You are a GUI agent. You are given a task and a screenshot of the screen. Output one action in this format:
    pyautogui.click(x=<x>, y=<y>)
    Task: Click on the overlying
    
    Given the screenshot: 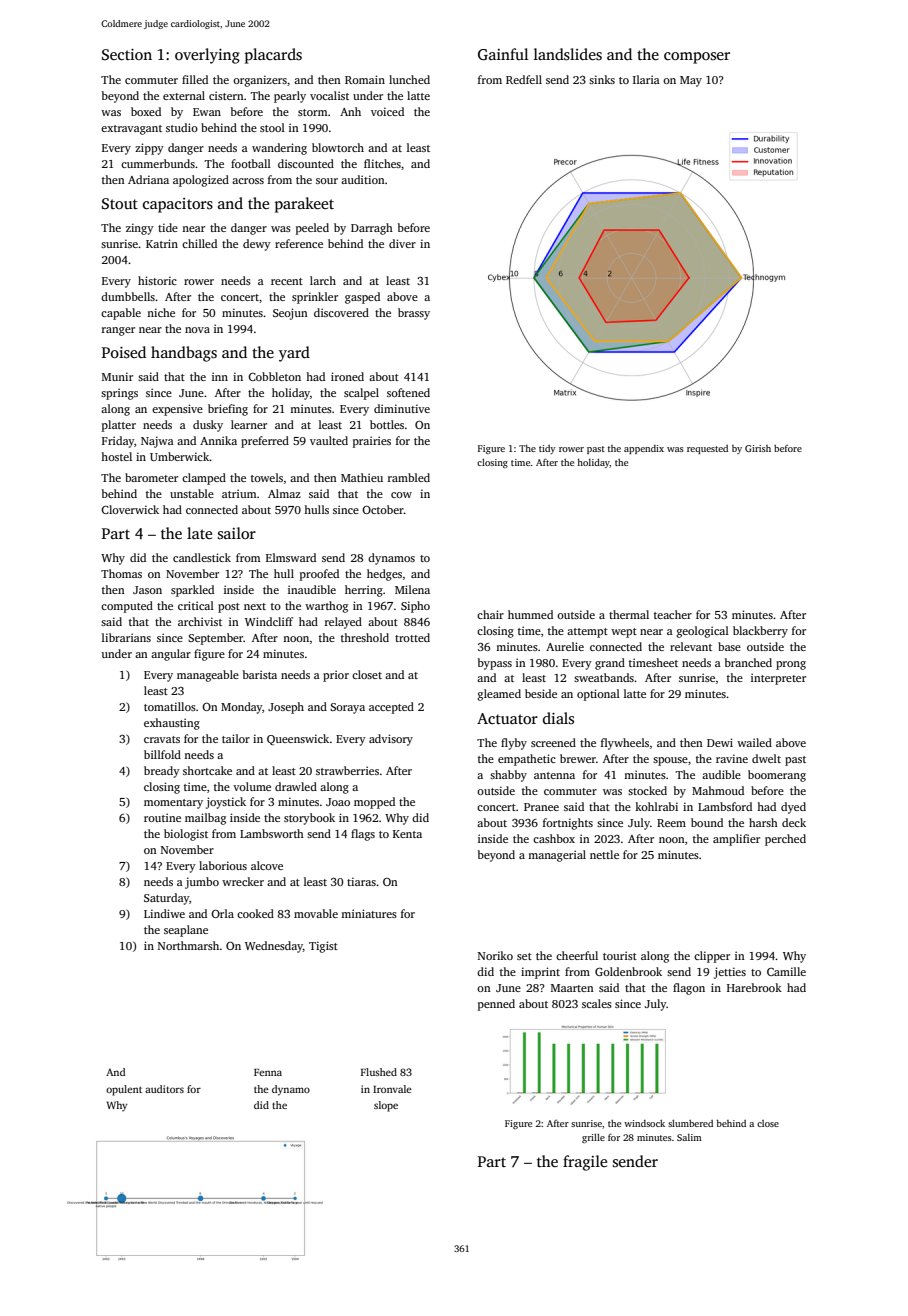 What is the action you would take?
    pyautogui.click(x=207, y=56)
